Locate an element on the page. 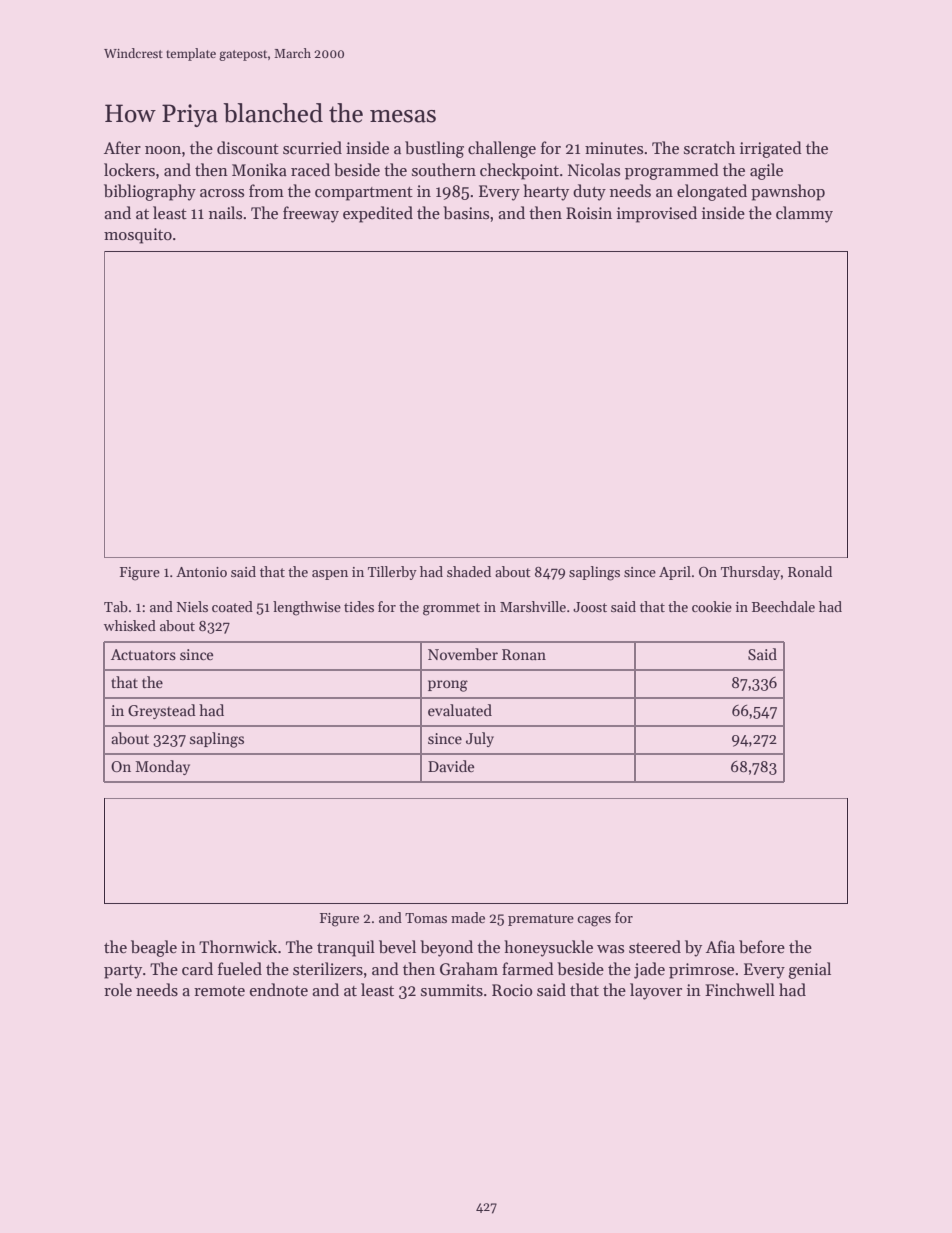 Image resolution: width=952 pixels, height=1233 pixels. Finchwell is located at coordinates (740, 989).
